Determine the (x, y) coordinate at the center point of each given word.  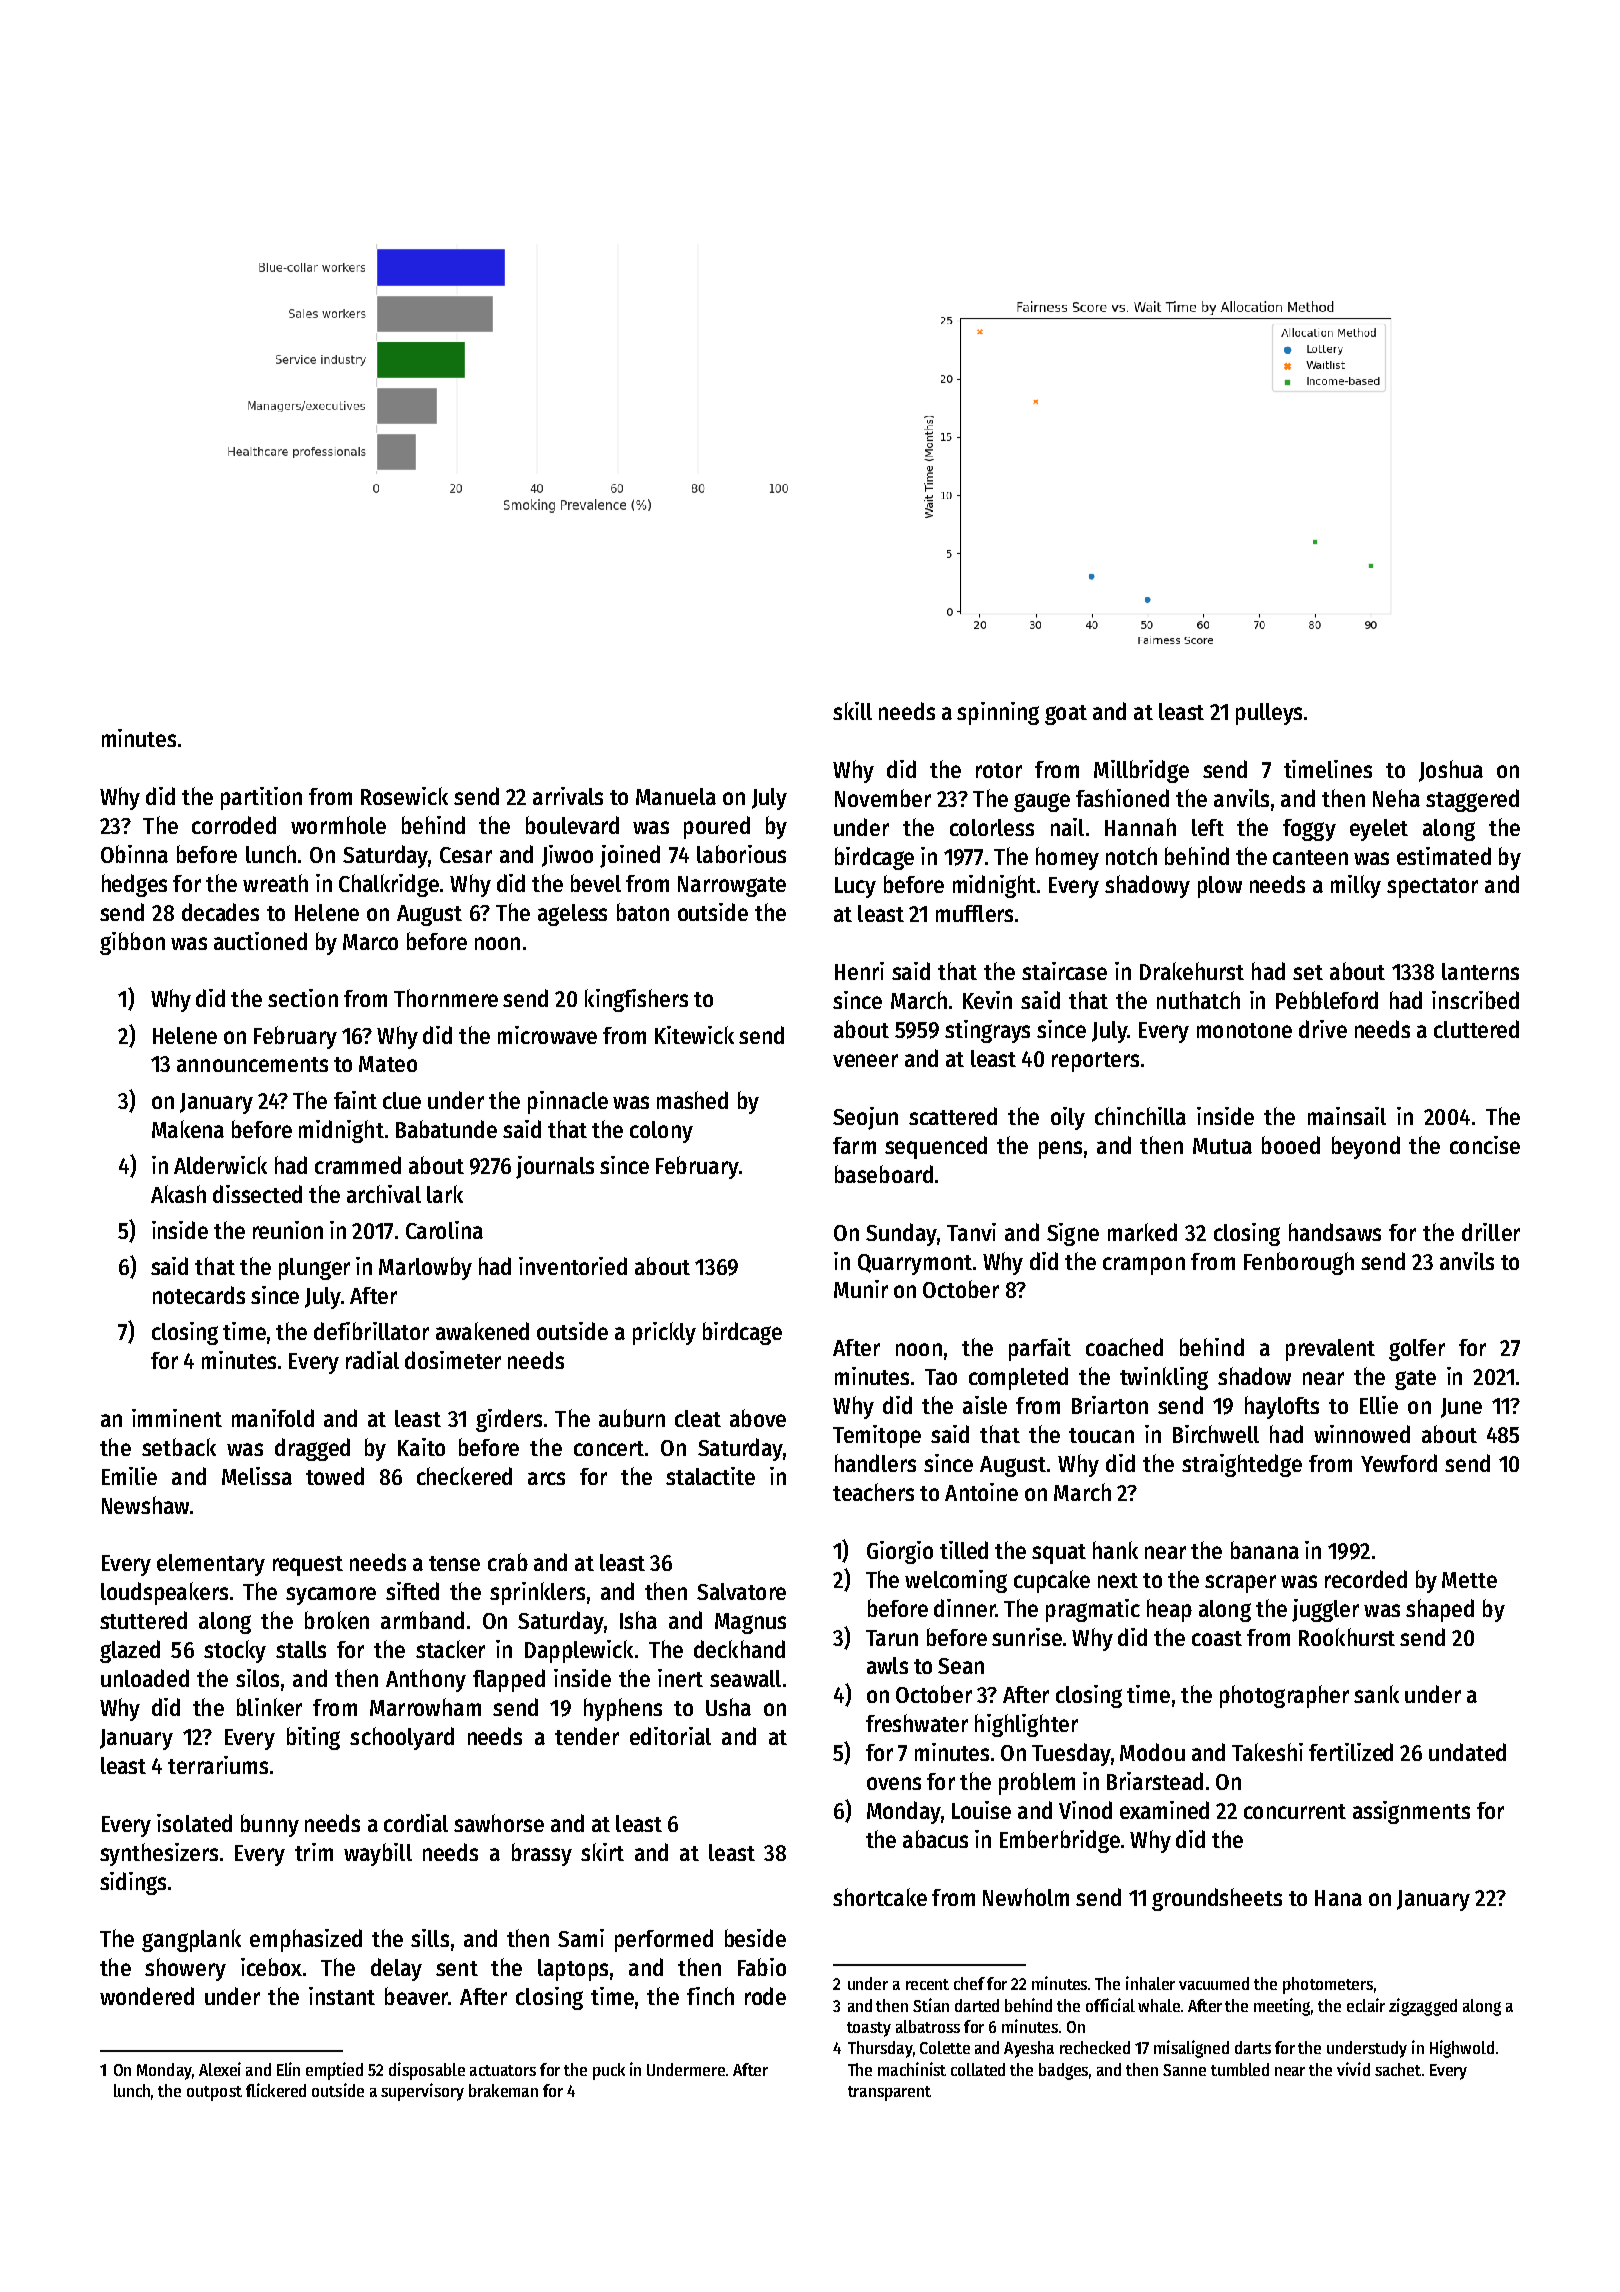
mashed (692, 1100)
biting (313, 1738)
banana (1265, 1550)
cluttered (1476, 1029)
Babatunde (446, 1129)
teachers (873, 1492)
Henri (859, 971)
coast (1217, 1638)
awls (887, 1665)
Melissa (257, 1476)
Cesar (466, 855)
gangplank (191, 1940)
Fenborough (1299, 1263)
